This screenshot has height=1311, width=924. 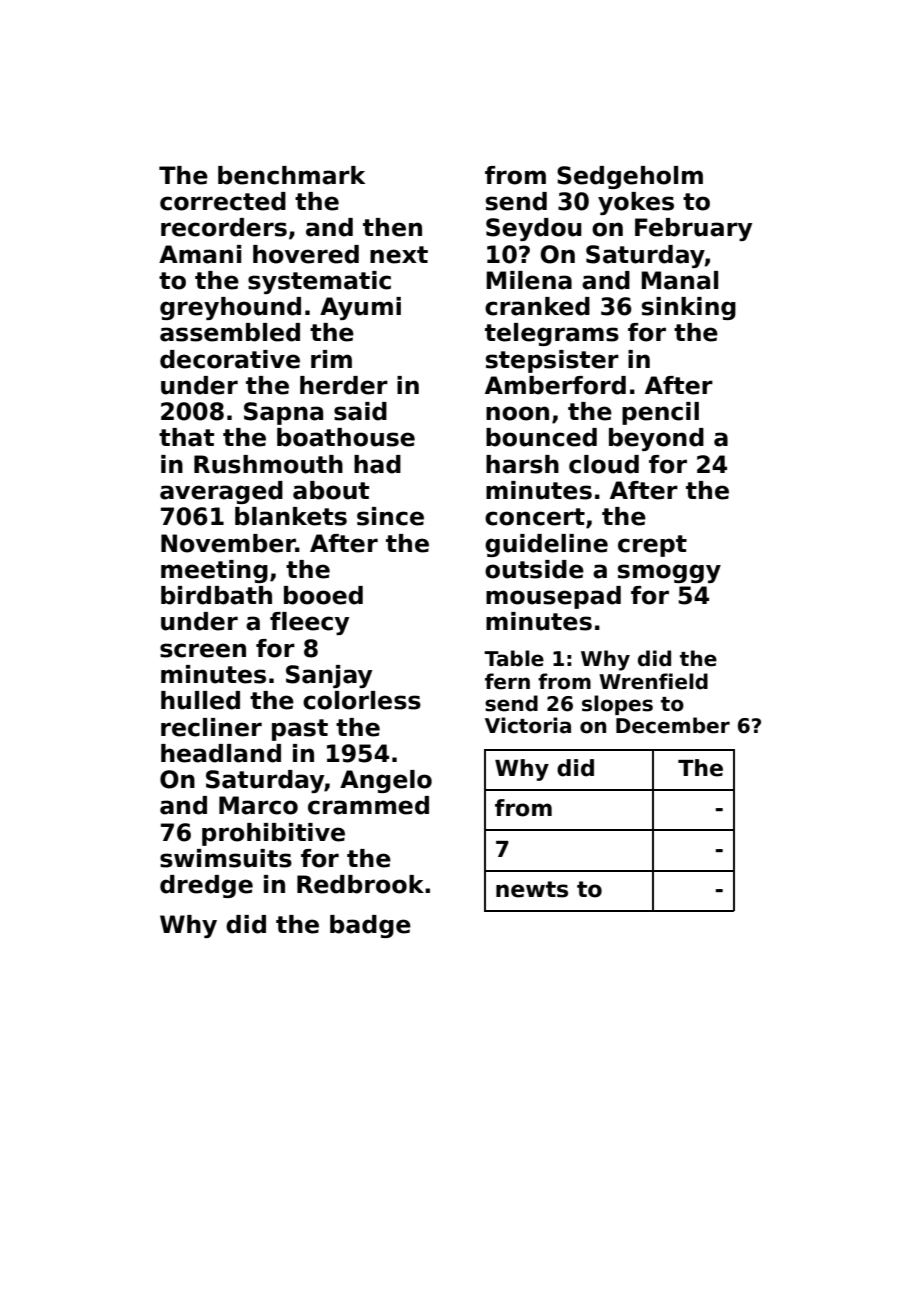 What do you see at coordinates (532, 889) in the screenshot?
I see `newts` at bounding box center [532, 889].
